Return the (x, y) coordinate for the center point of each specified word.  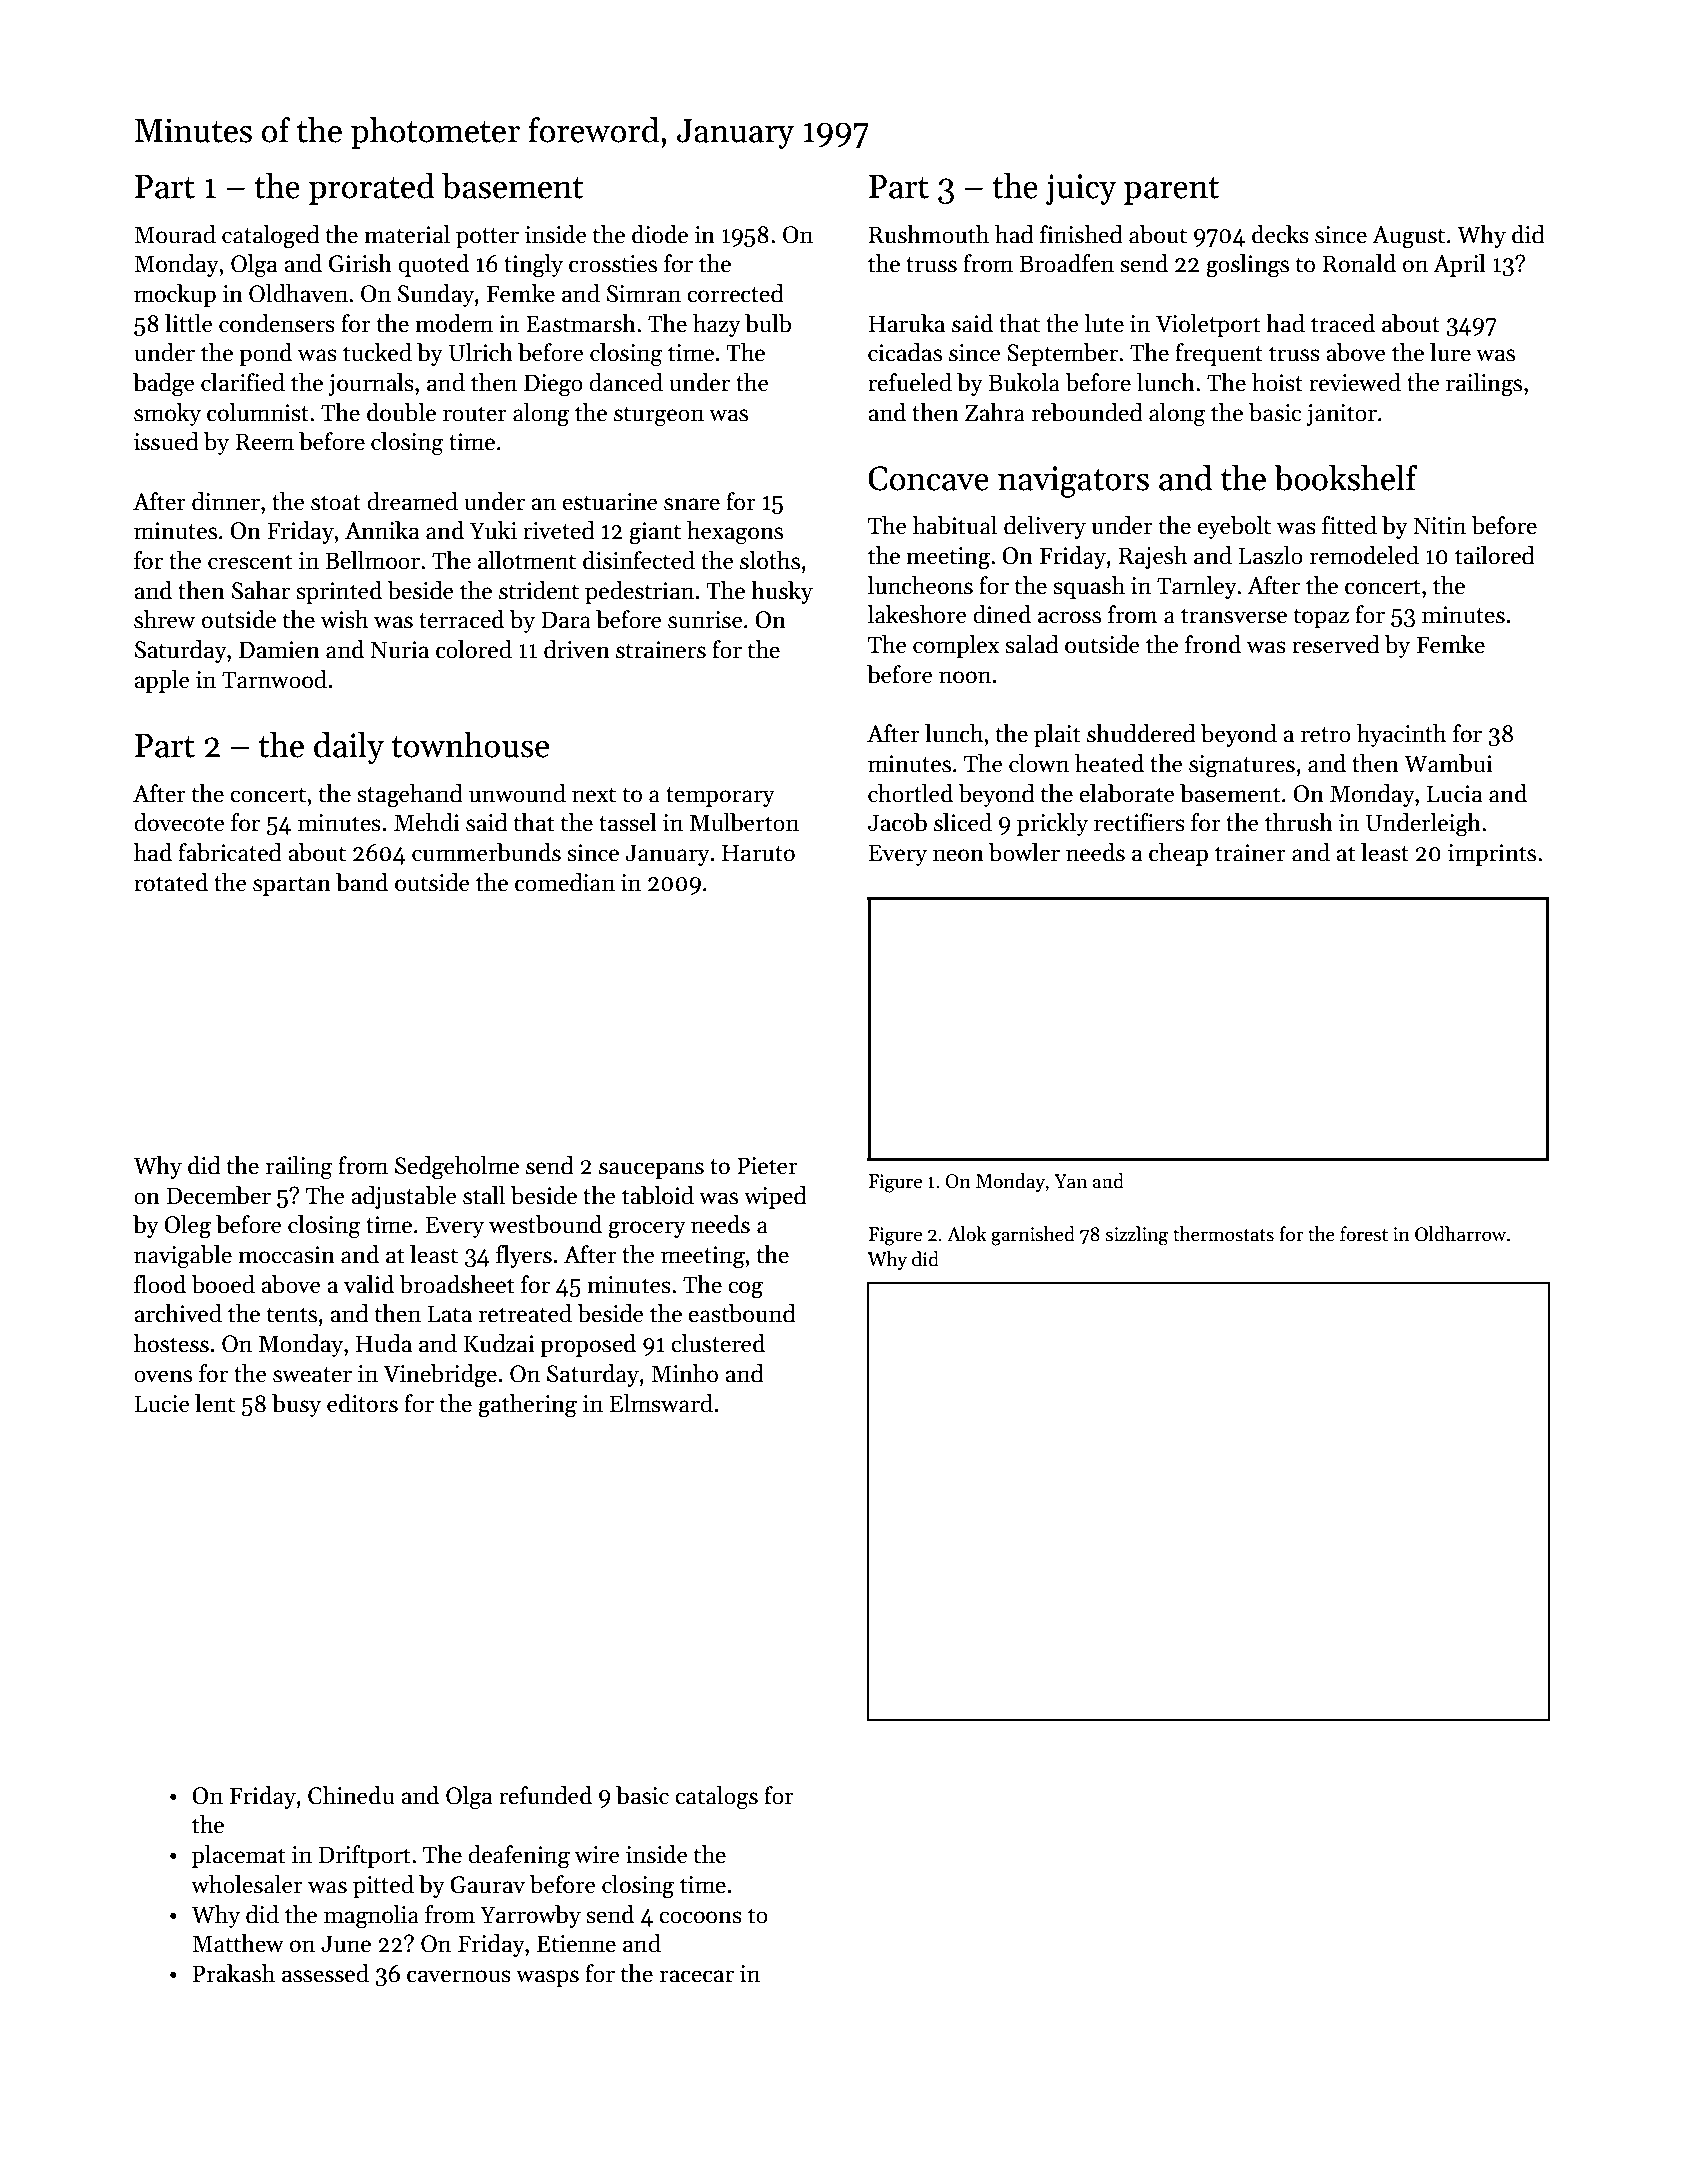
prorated (372, 188)
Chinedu (351, 1795)
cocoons (700, 1917)
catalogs (716, 1798)
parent (1171, 191)
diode (660, 234)
